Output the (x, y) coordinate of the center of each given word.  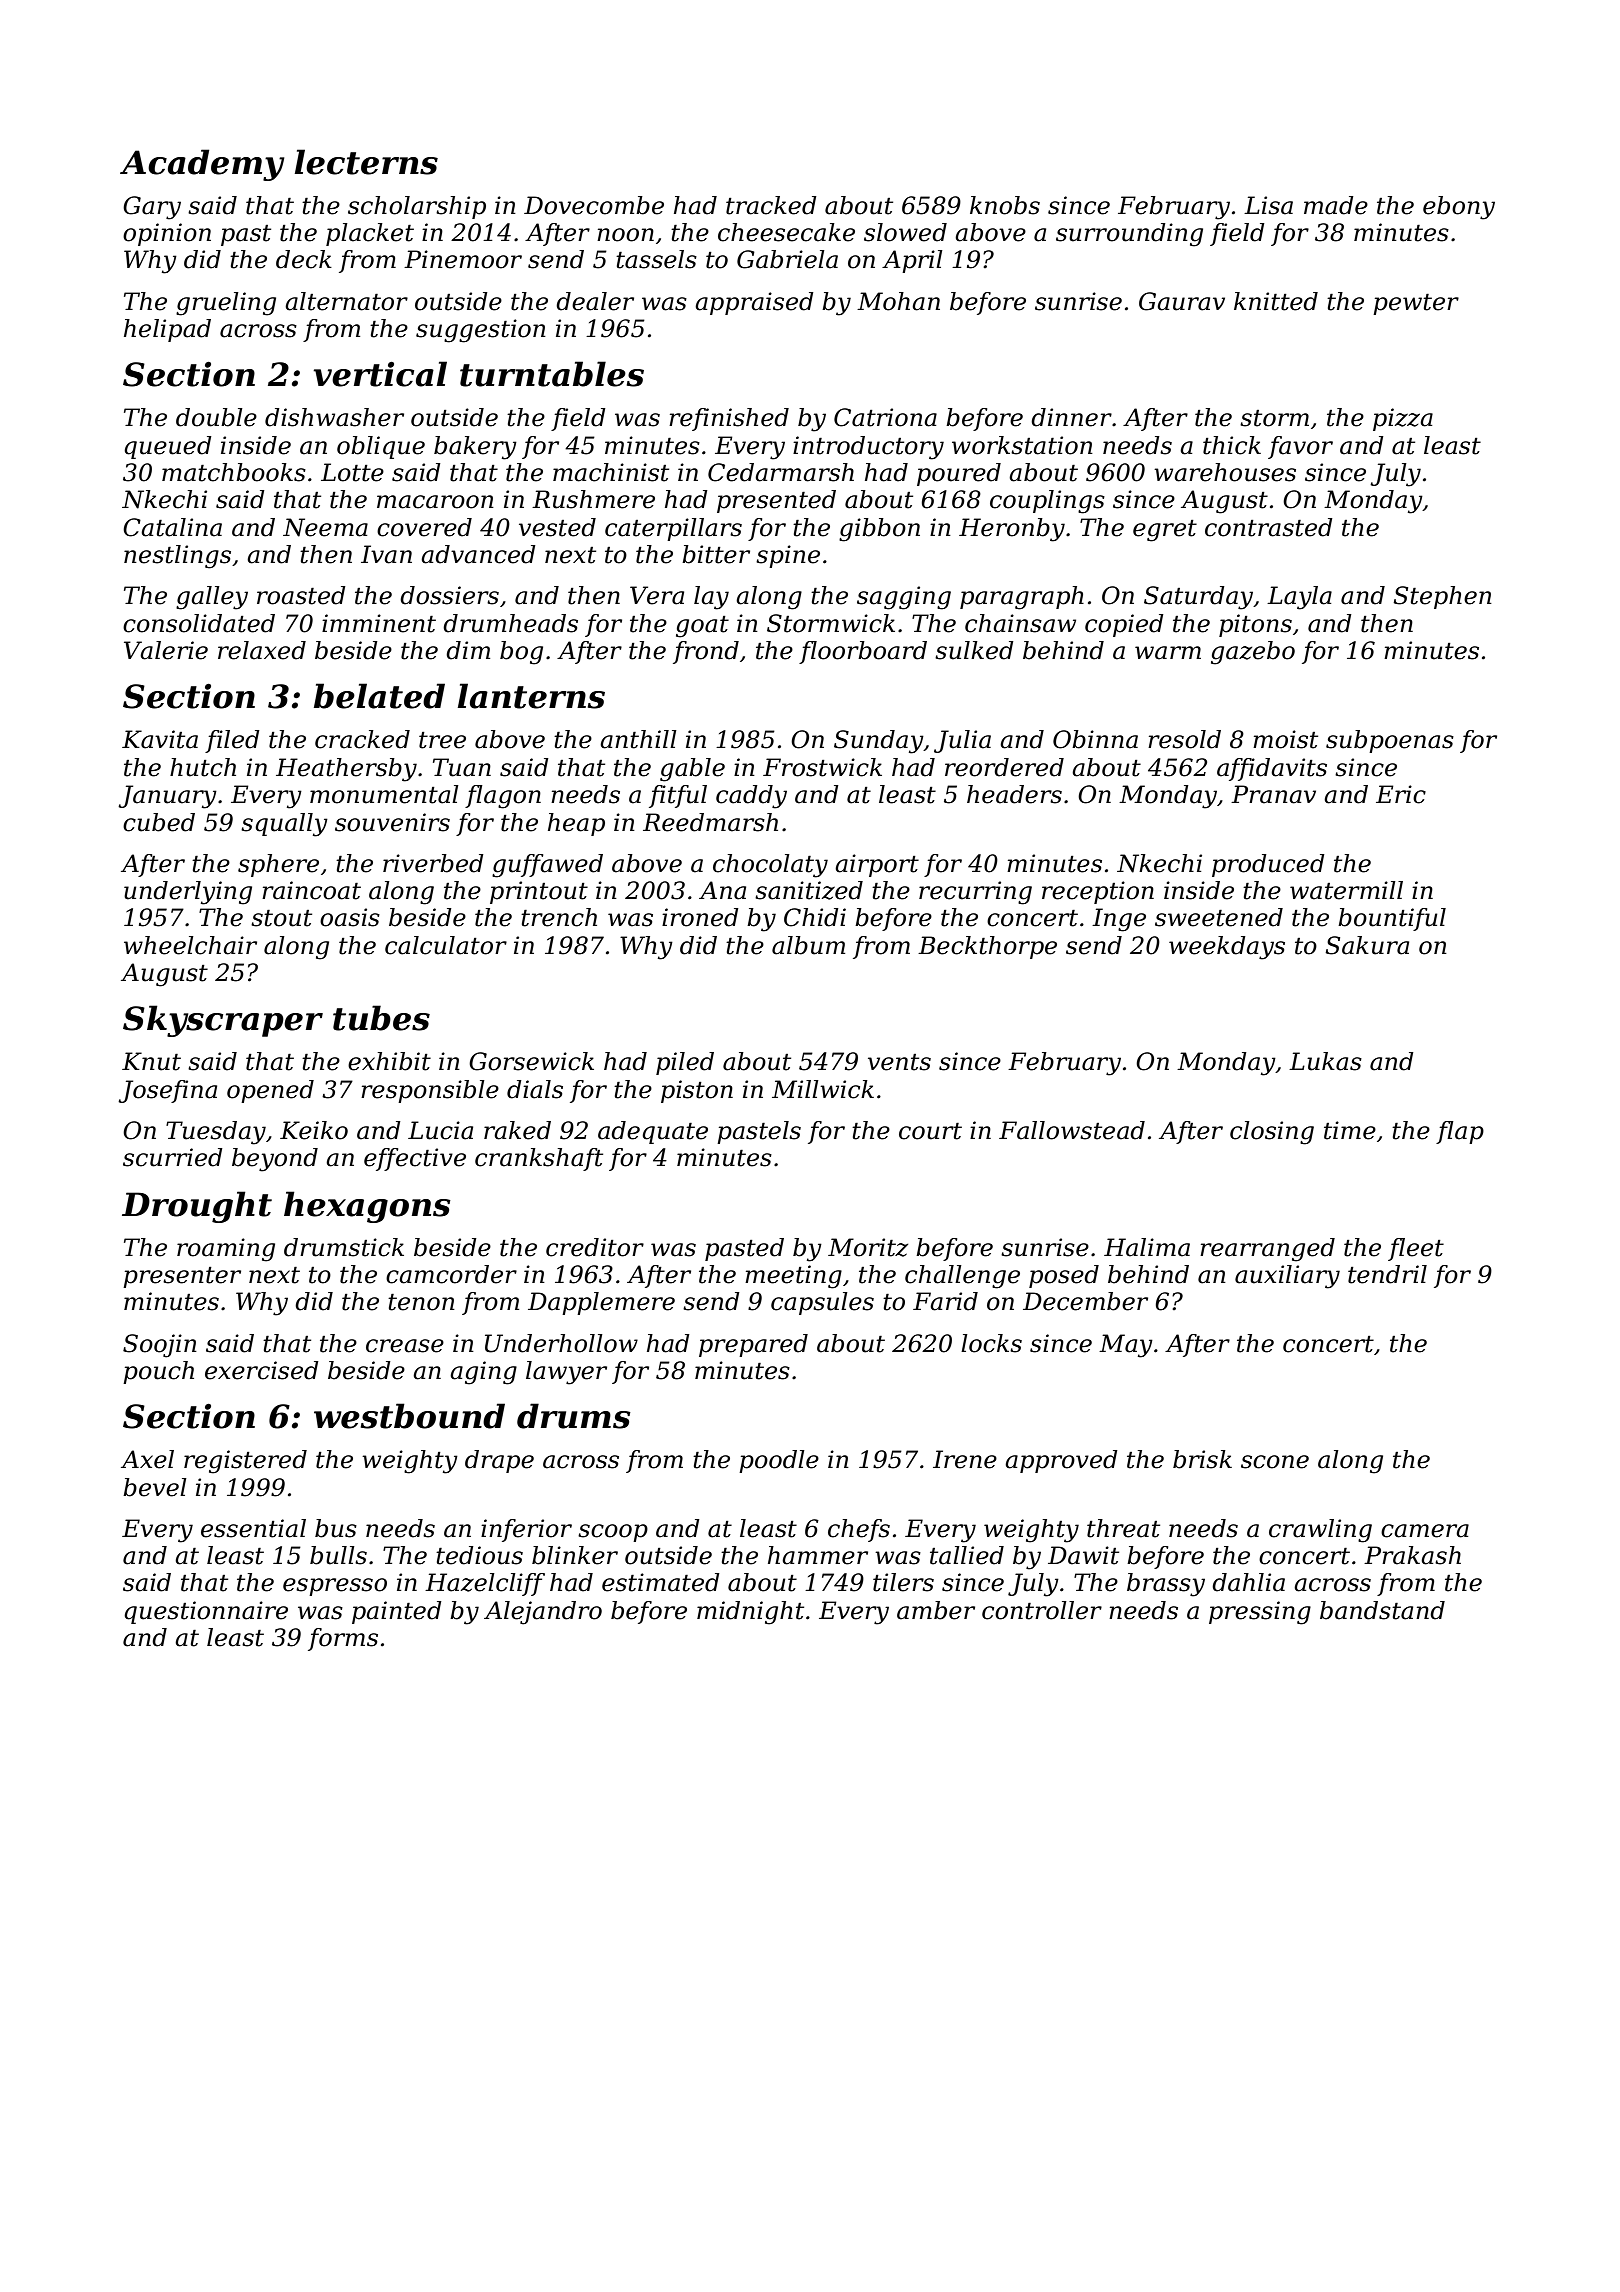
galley (212, 598)
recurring (975, 893)
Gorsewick (531, 1061)
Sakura (1367, 945)
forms (343, 1639)
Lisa (1268, 205)
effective (415, 1159)
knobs (1005, 205)
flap (1460, 1132)
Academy (202, 165)
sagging (904, 598)
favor (1300, 447)
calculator (446, 945)
